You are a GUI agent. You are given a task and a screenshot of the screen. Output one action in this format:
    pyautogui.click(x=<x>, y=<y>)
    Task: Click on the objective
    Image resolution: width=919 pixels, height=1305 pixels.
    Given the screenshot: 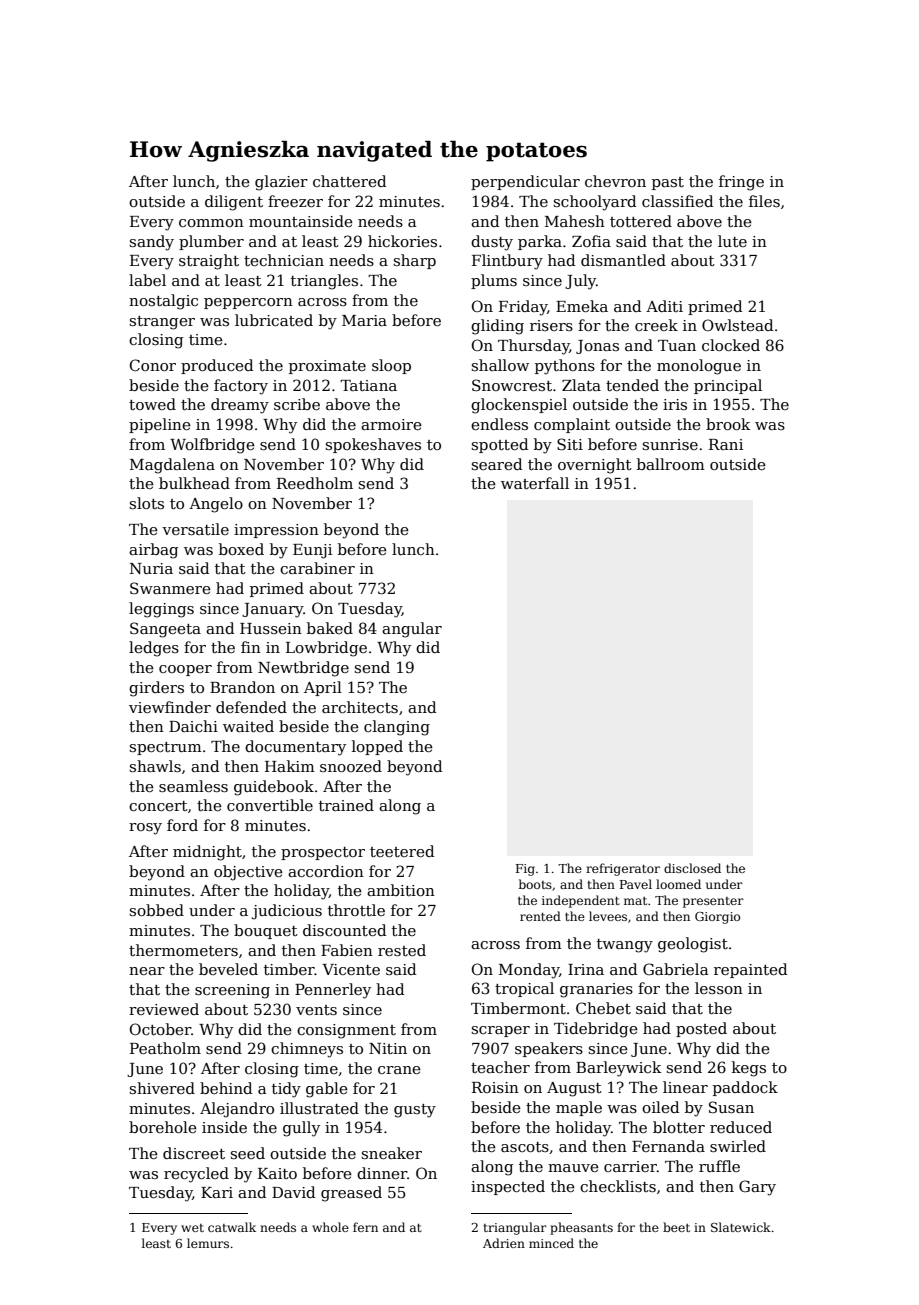 What is the action you would take?
    pyautogui.click(x=248, y=873)
